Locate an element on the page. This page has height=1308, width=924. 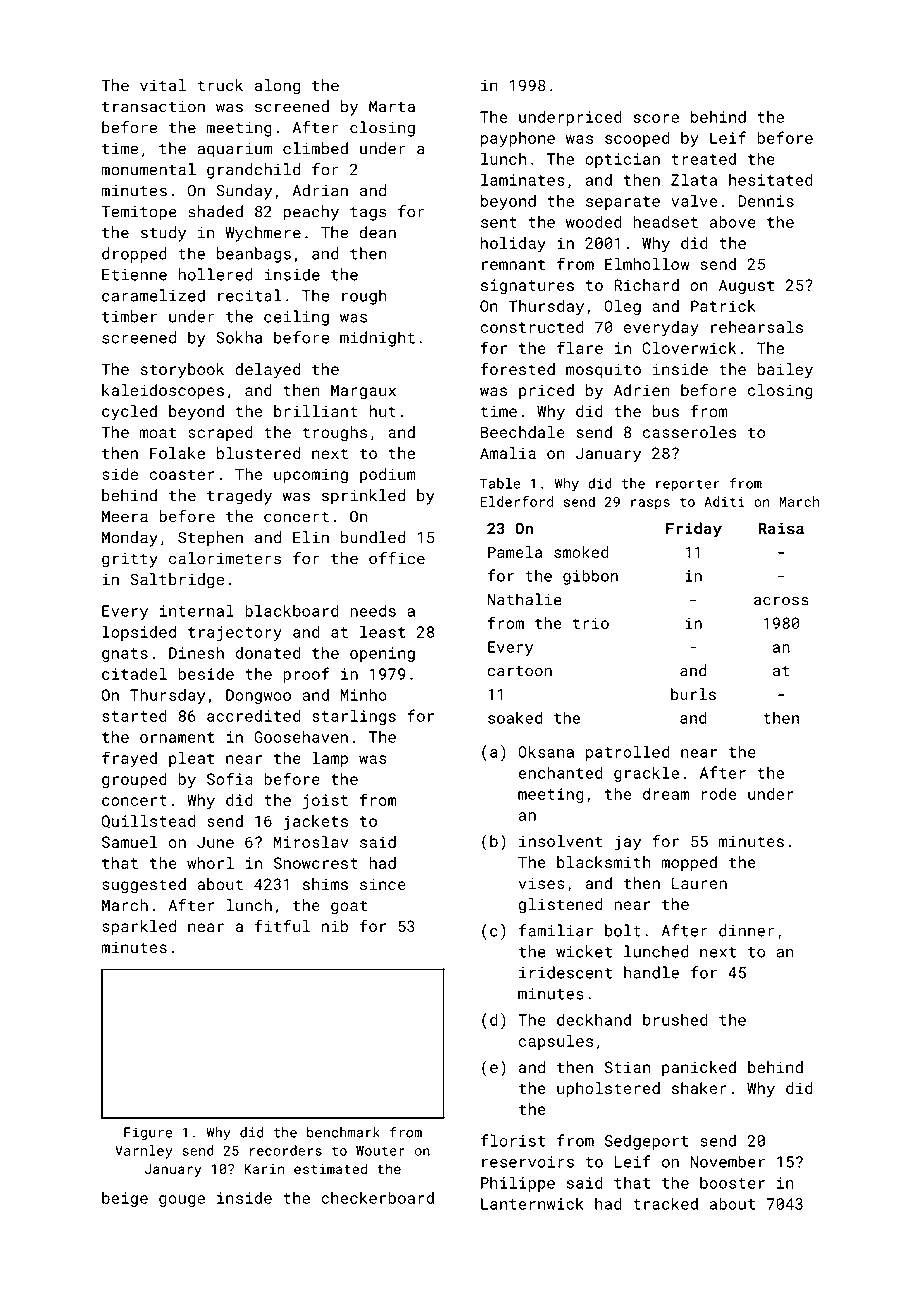
storybook is located at coordinates (182, 371).
